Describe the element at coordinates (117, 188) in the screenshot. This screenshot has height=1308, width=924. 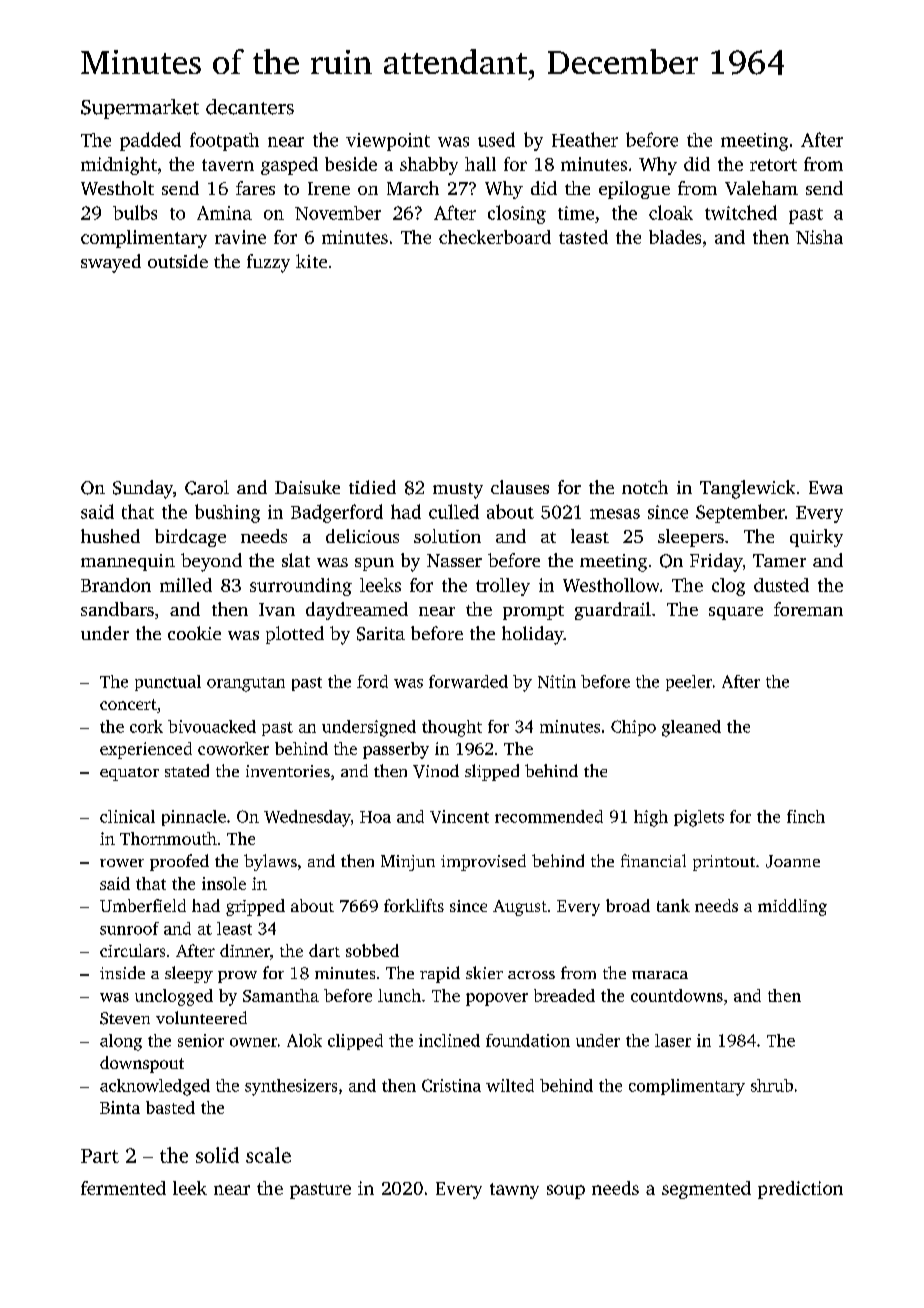
I see `Westholt` at that location.
